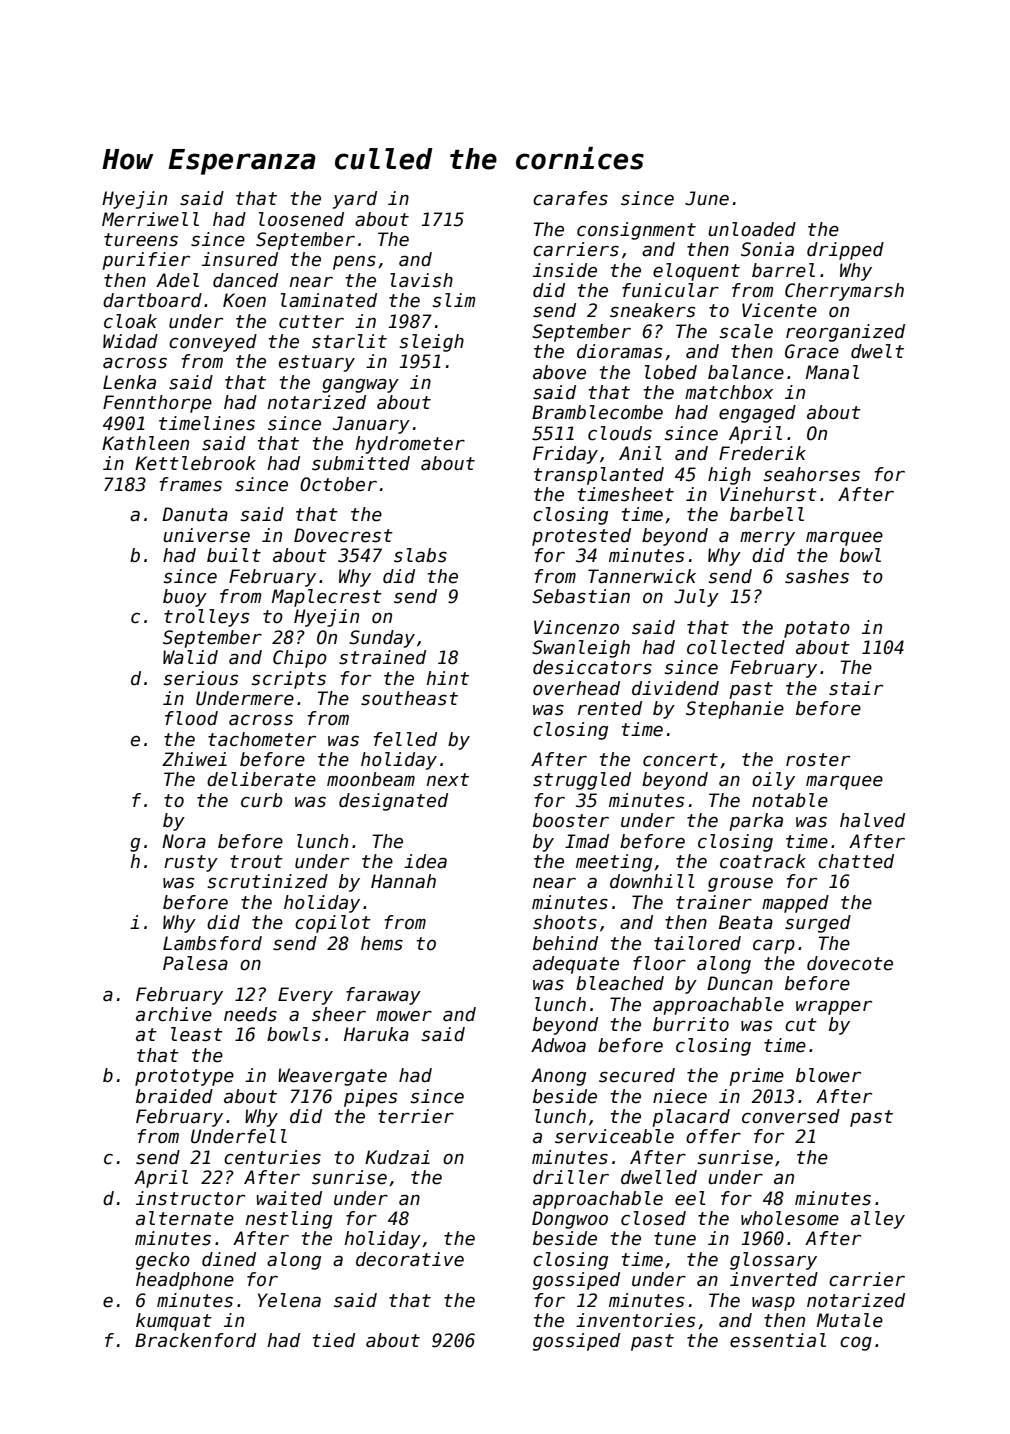  I want to click on Dongwoo, so click(570, 1220).
